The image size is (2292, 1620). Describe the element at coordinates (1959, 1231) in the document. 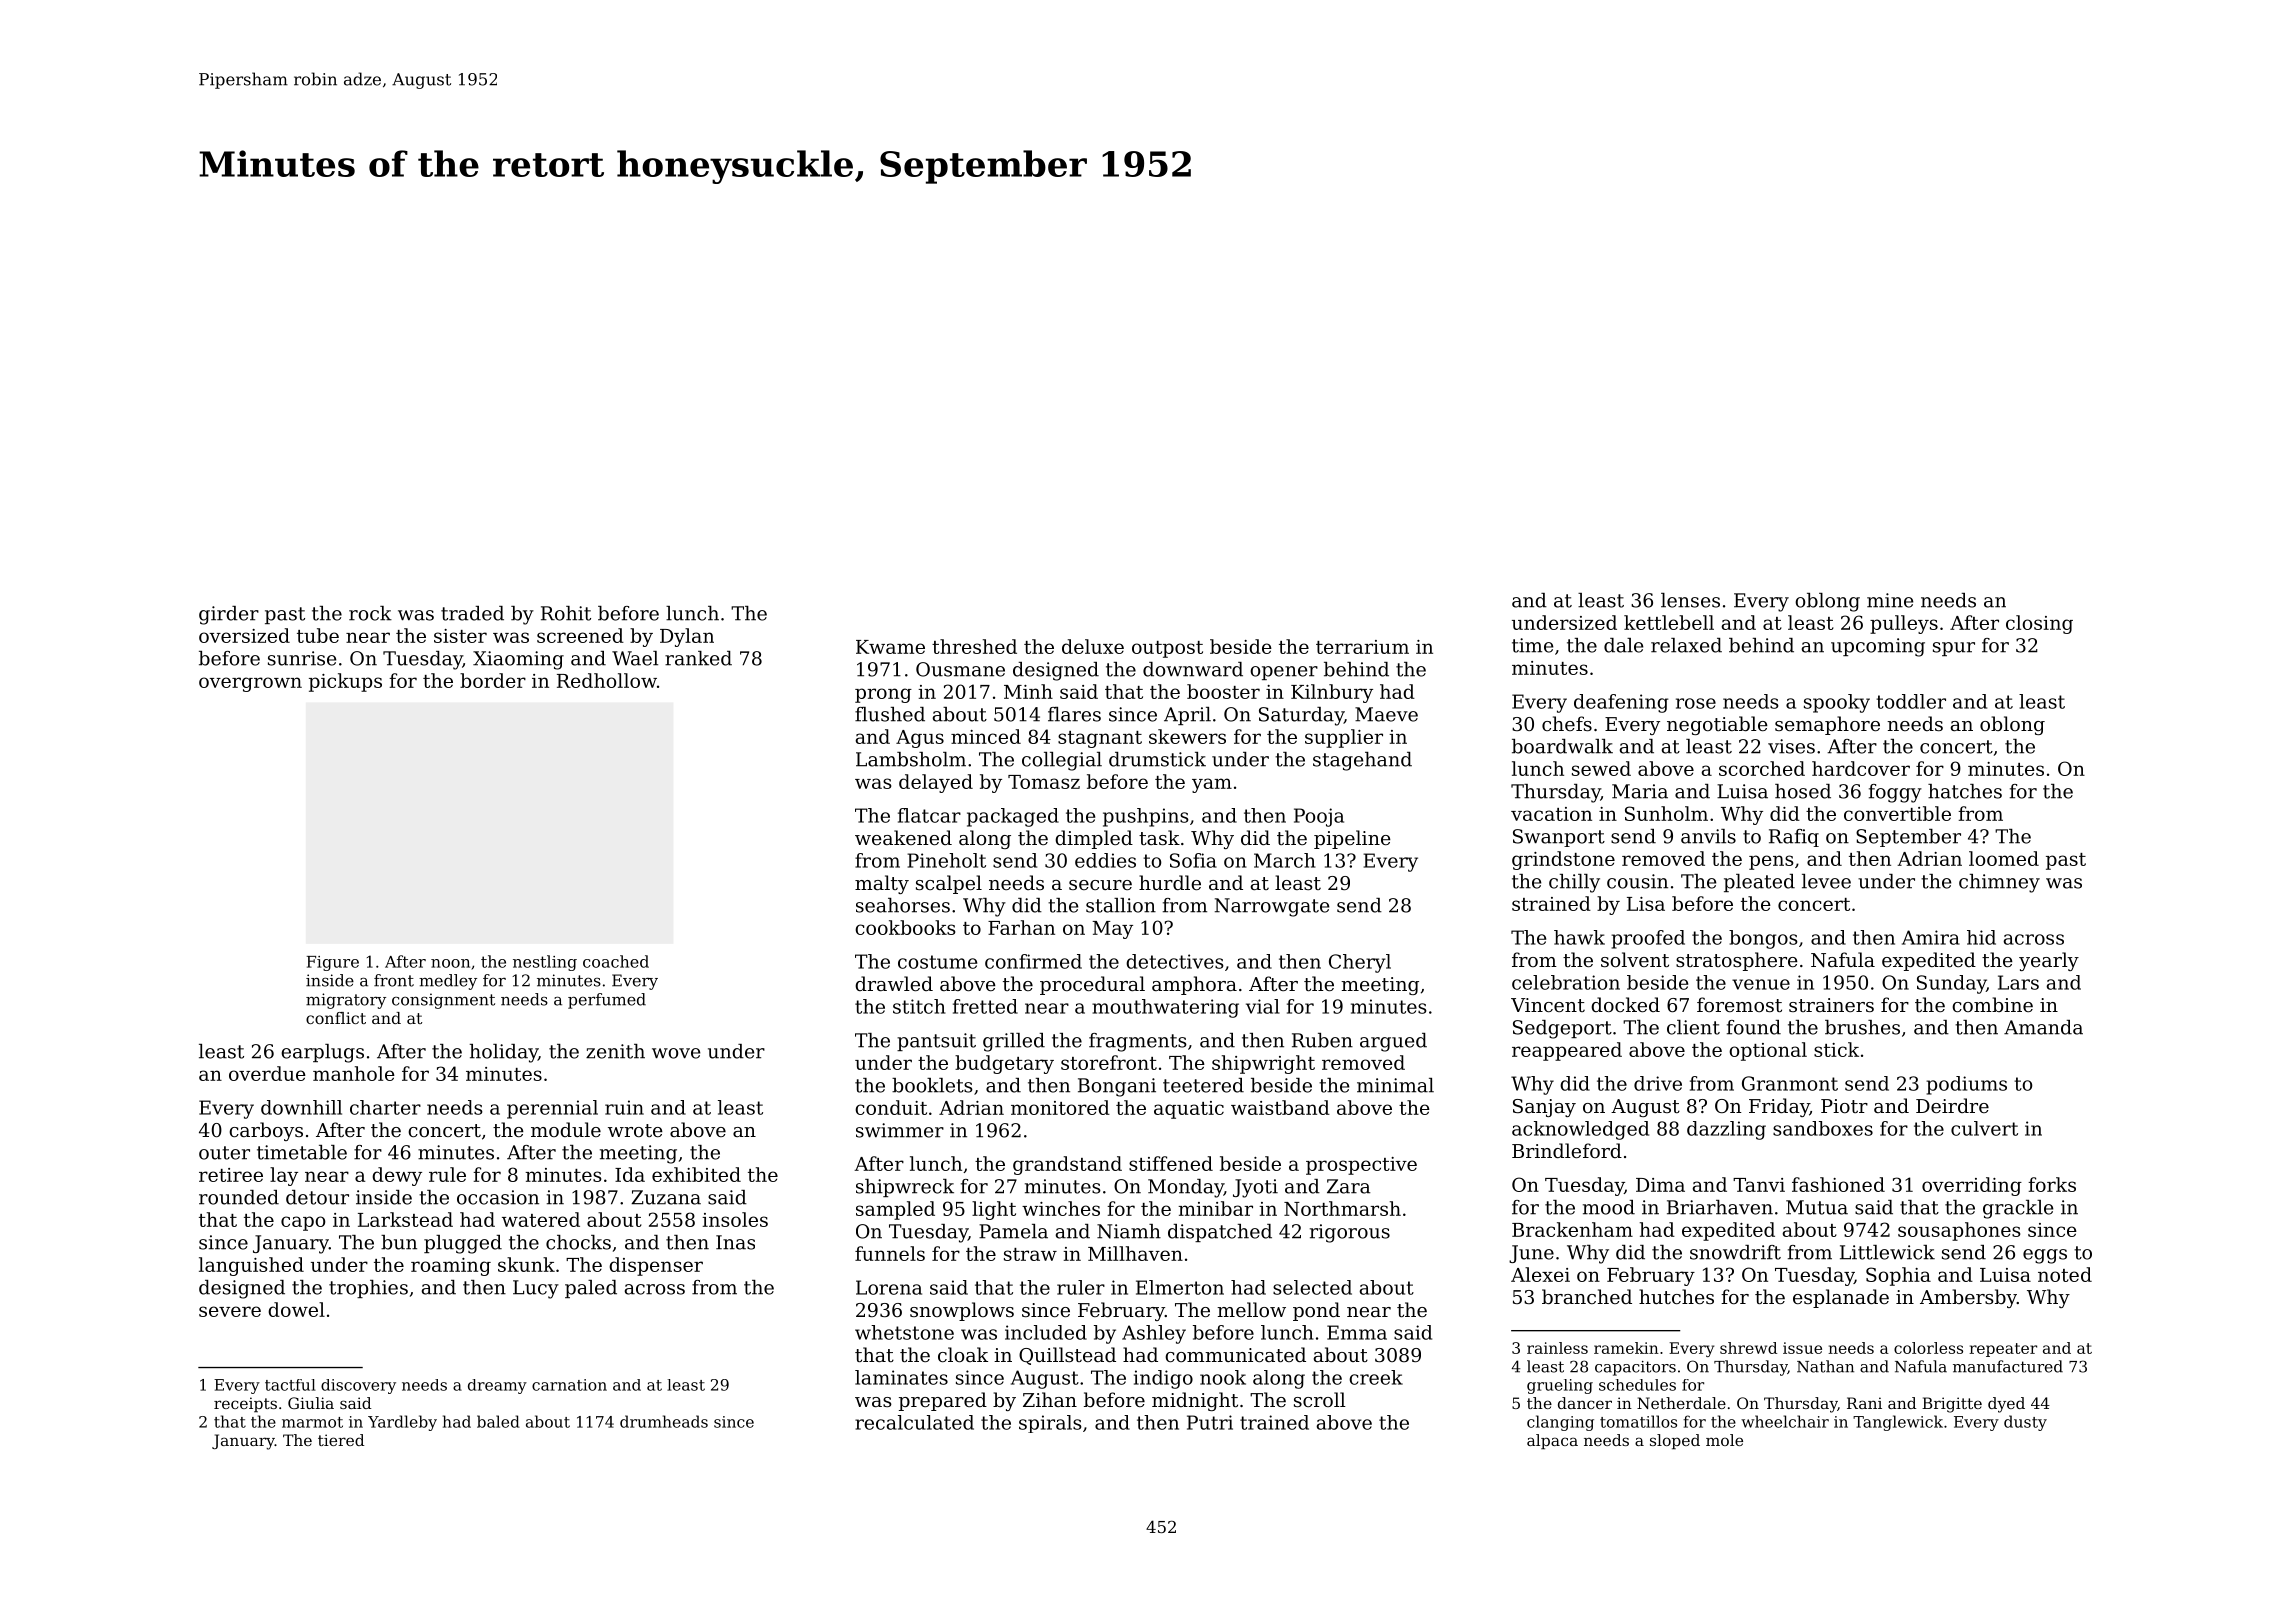

I see `sousaphones` at that location.
